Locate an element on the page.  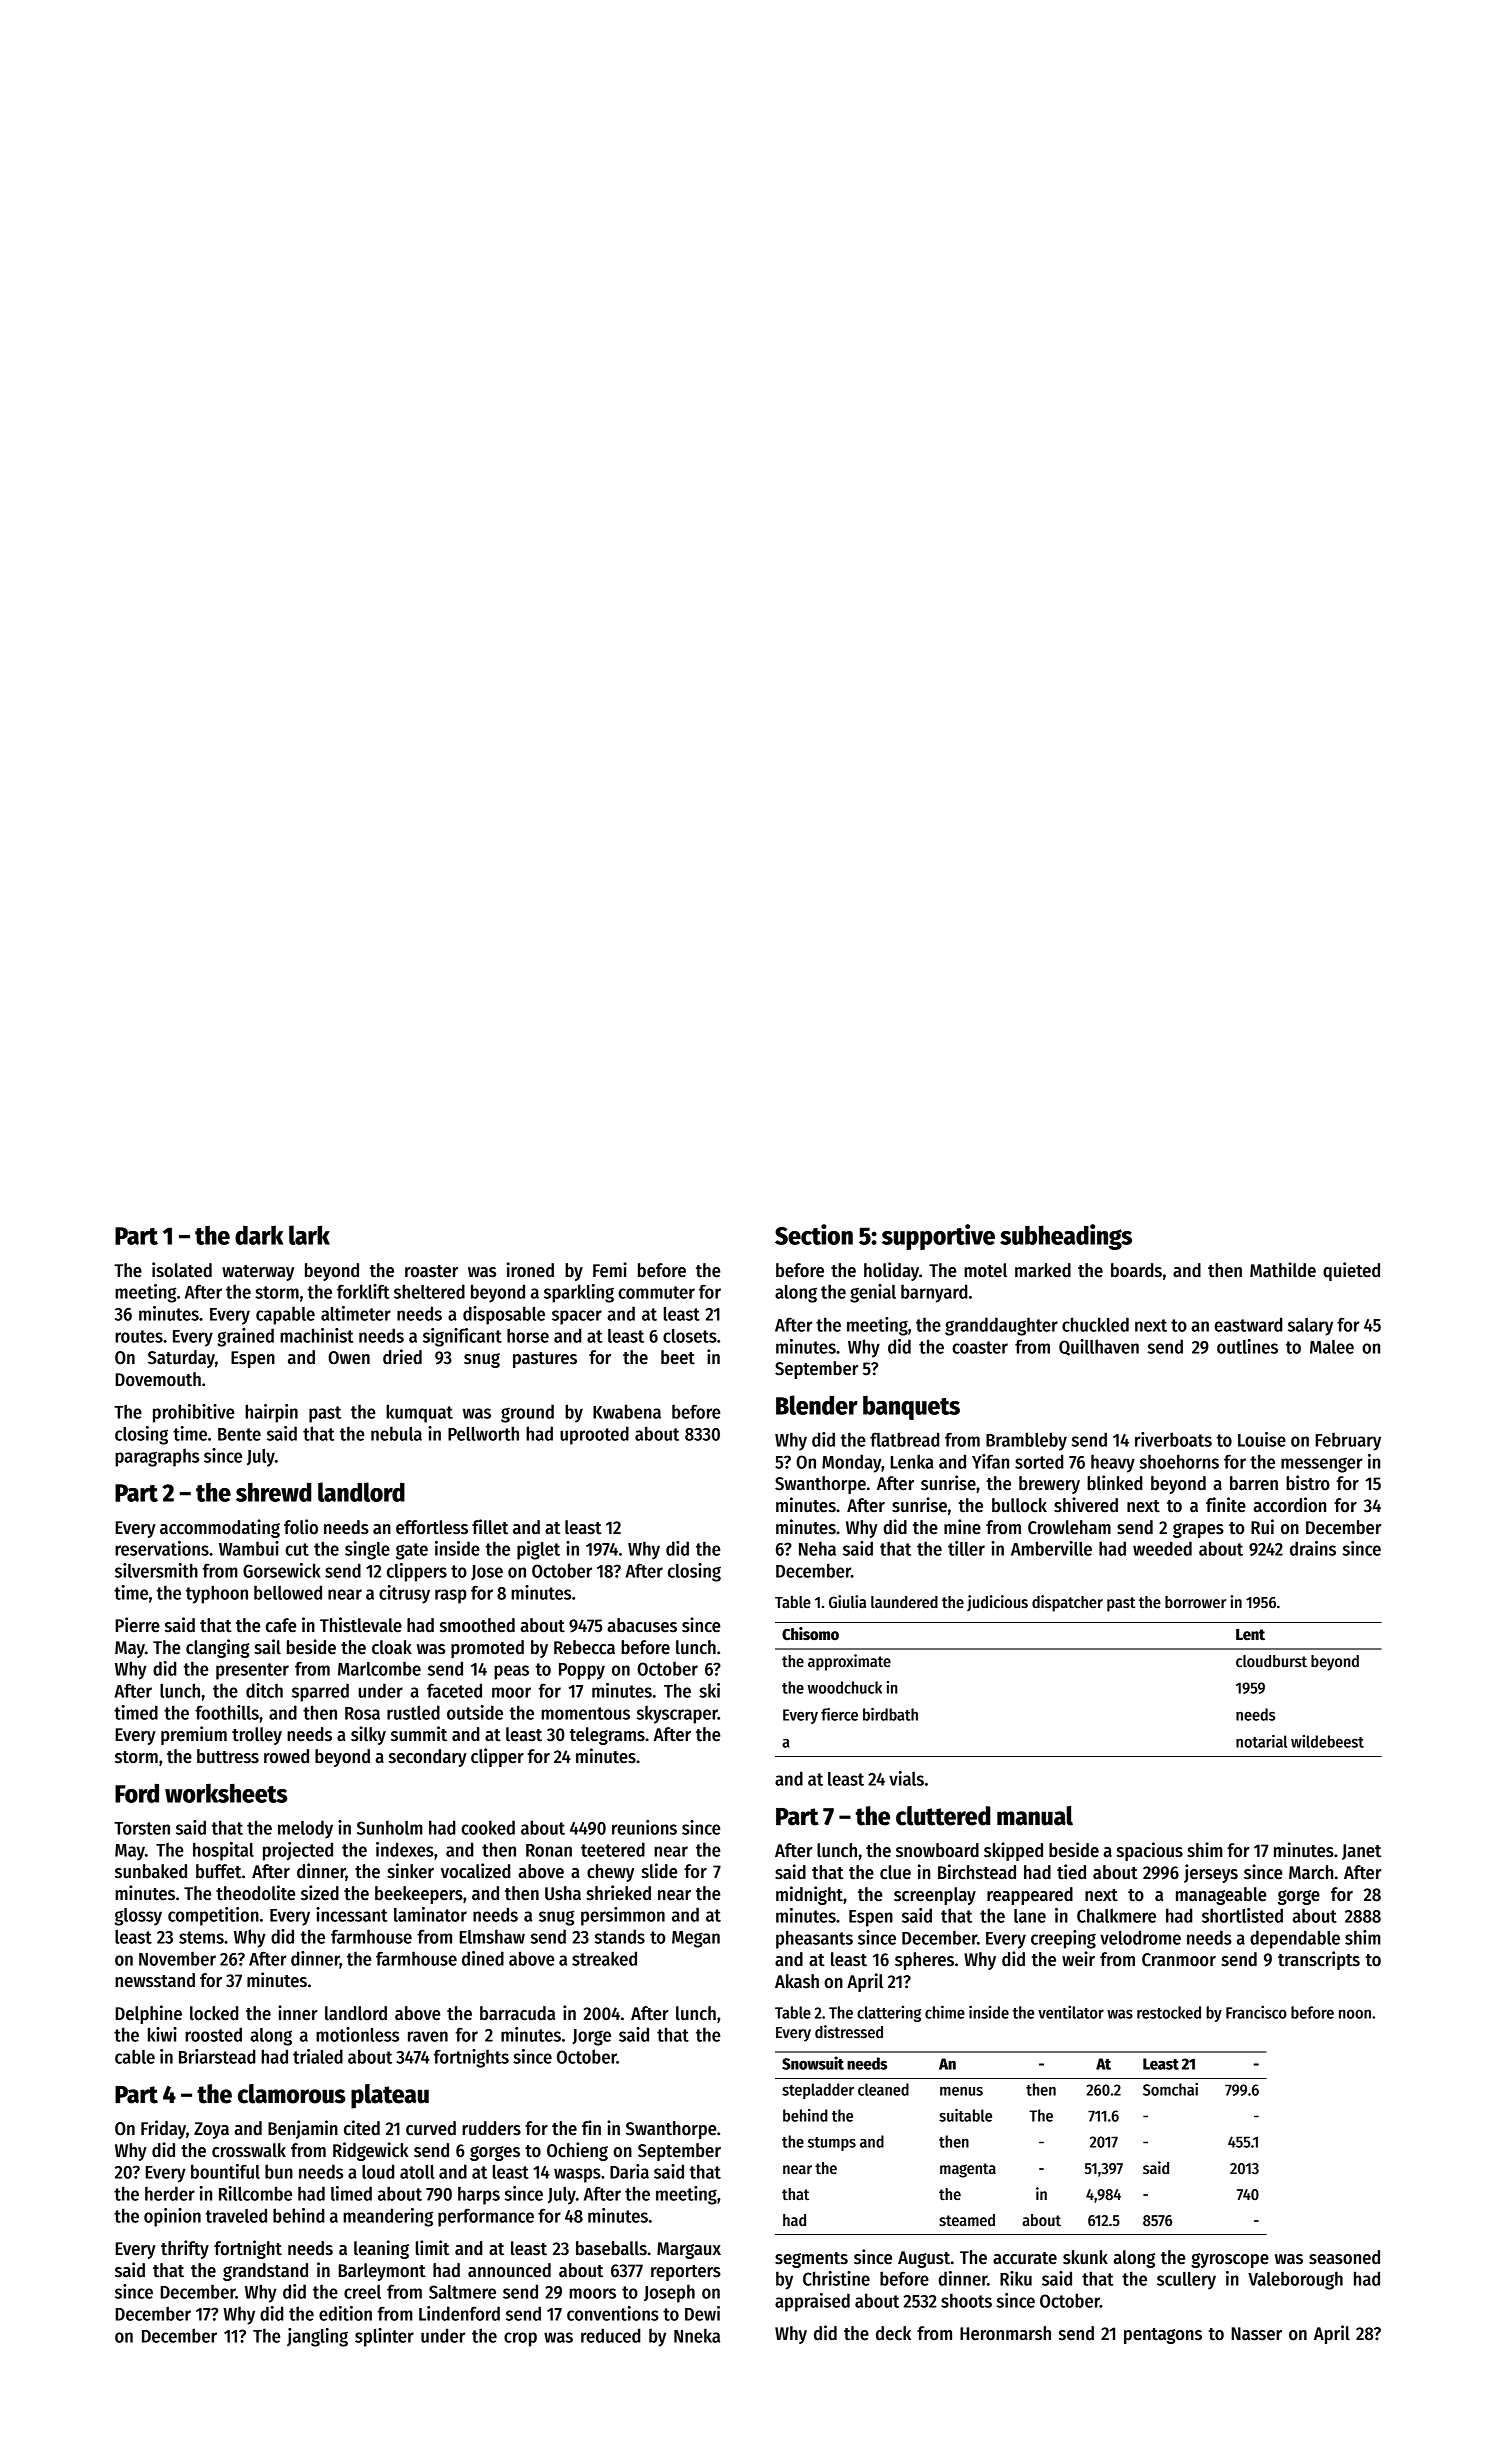
Delphine is located at coordinates (148, 2014).
